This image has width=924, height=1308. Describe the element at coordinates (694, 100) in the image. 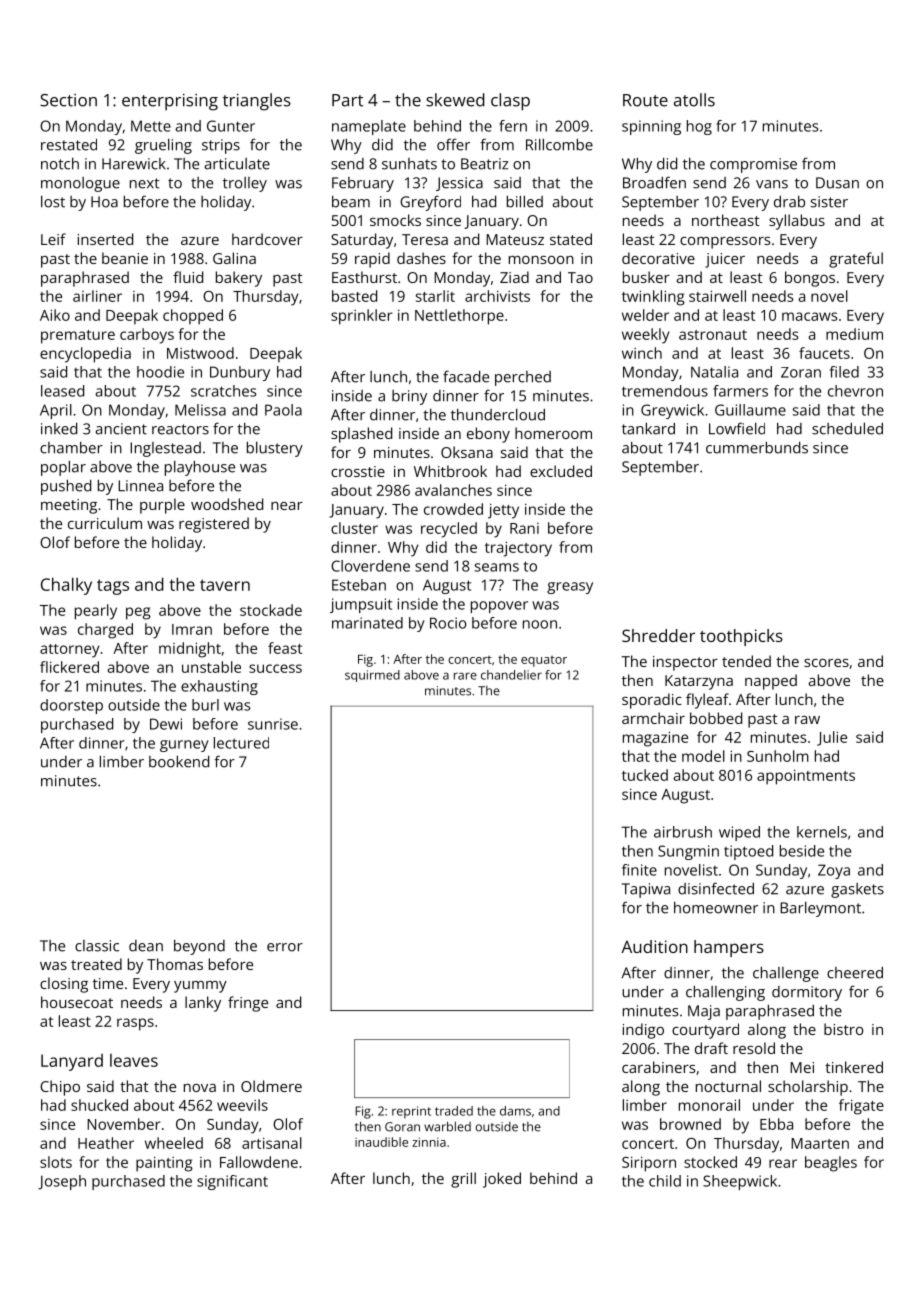

I see `atolls` at that location.
